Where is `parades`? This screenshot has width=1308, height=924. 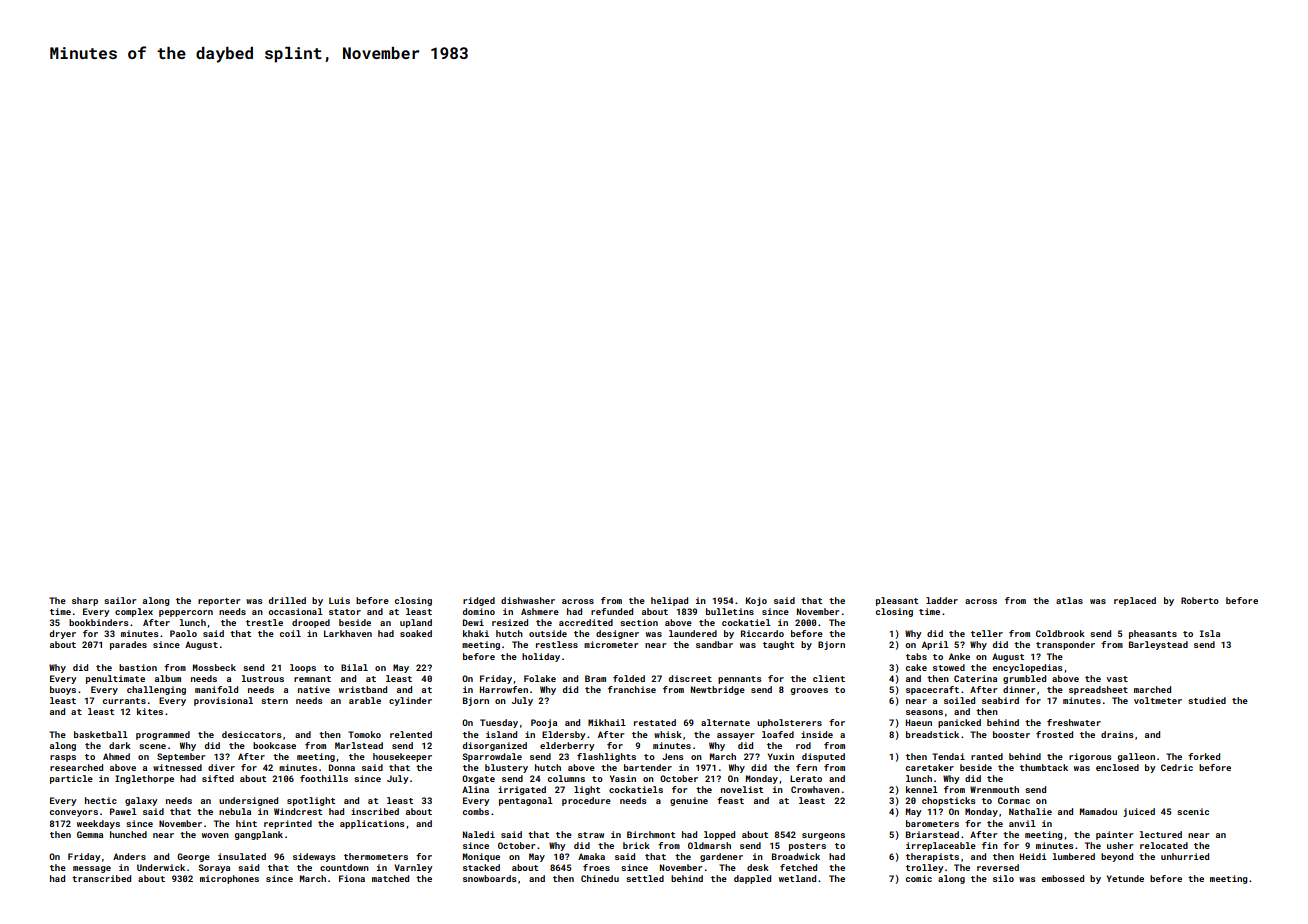
parades is located at coordinates (128, 645).
